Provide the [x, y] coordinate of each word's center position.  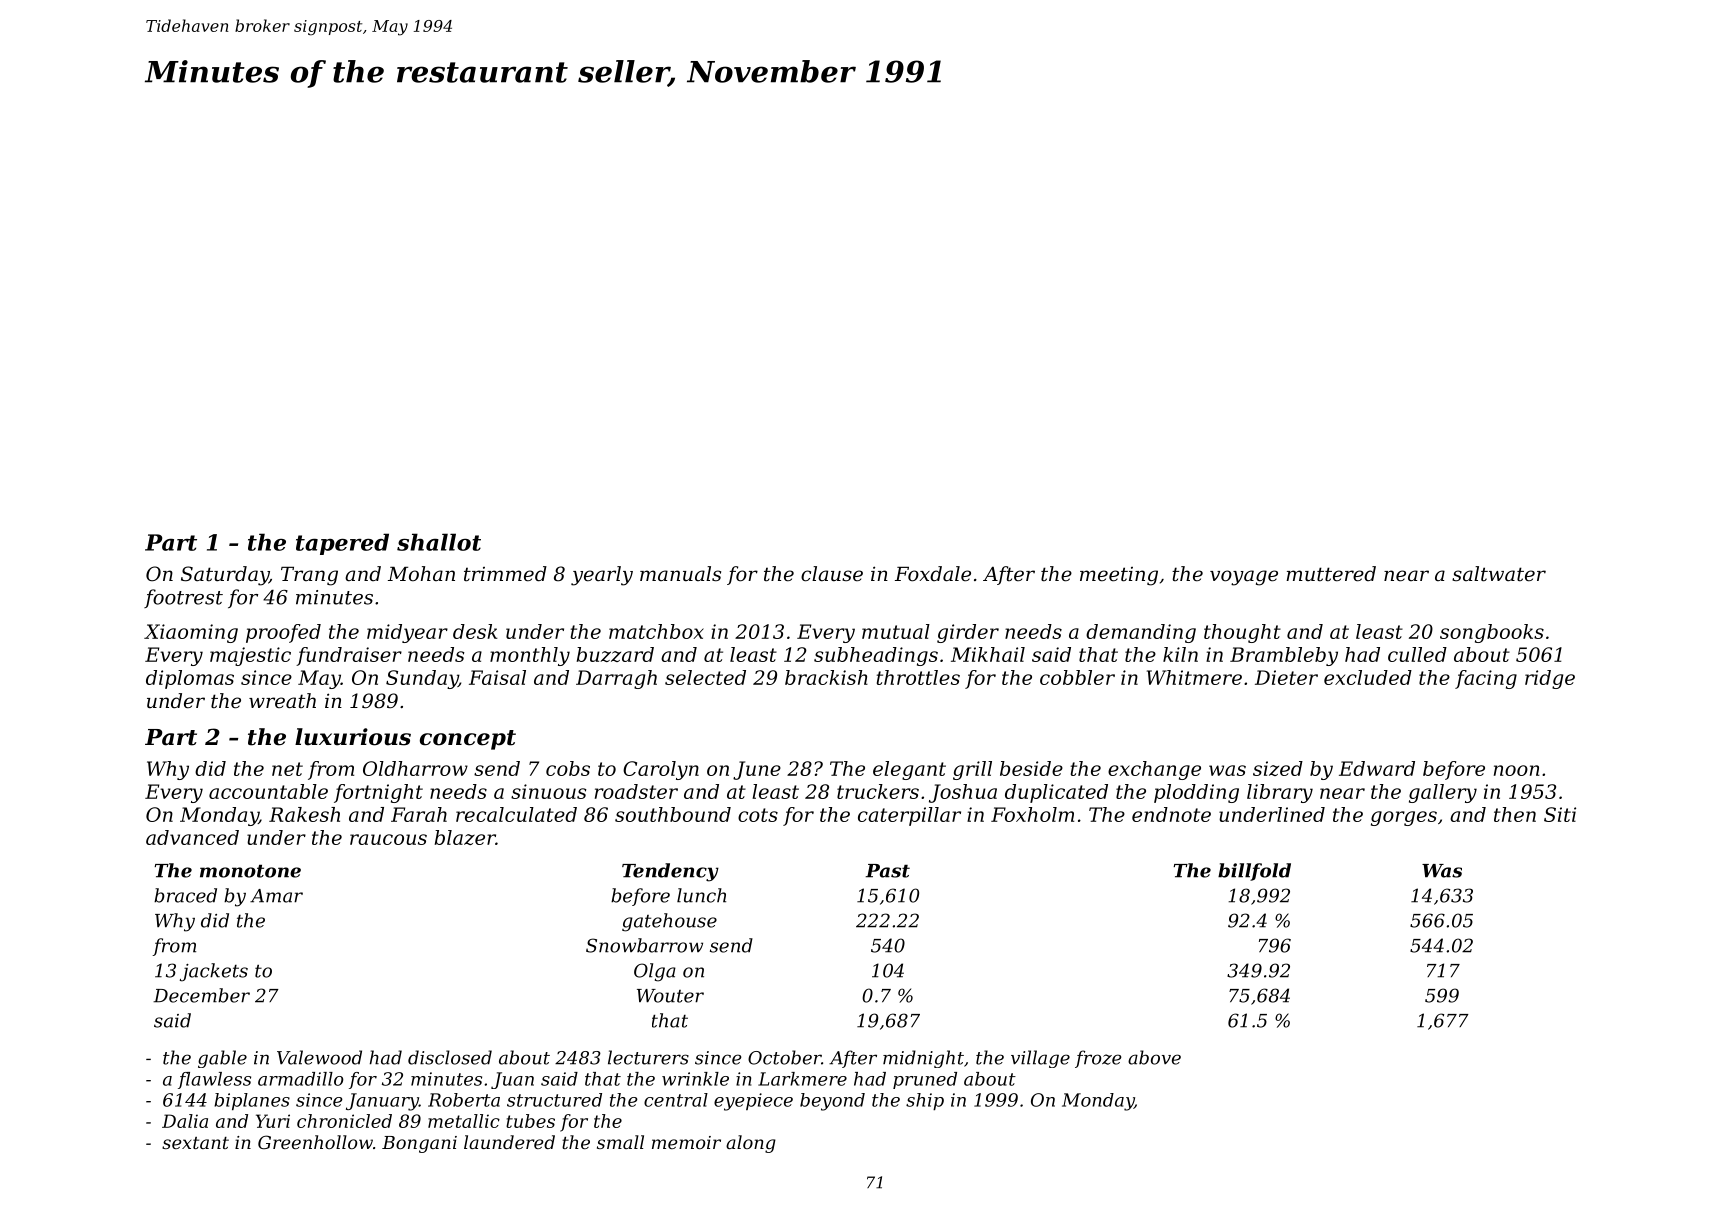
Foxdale [933, 574]
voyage [1244, 578]
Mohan [421, 574]
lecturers [648, 1057]
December [201, 995]
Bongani [419, 1144]
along [751, 1144]
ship [925, 1101]
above [1154, 1057]
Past [888, 871]
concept [468, 740]
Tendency [670, 872]
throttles [918, 677]
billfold [1254, 872]
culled [1417, 654]
